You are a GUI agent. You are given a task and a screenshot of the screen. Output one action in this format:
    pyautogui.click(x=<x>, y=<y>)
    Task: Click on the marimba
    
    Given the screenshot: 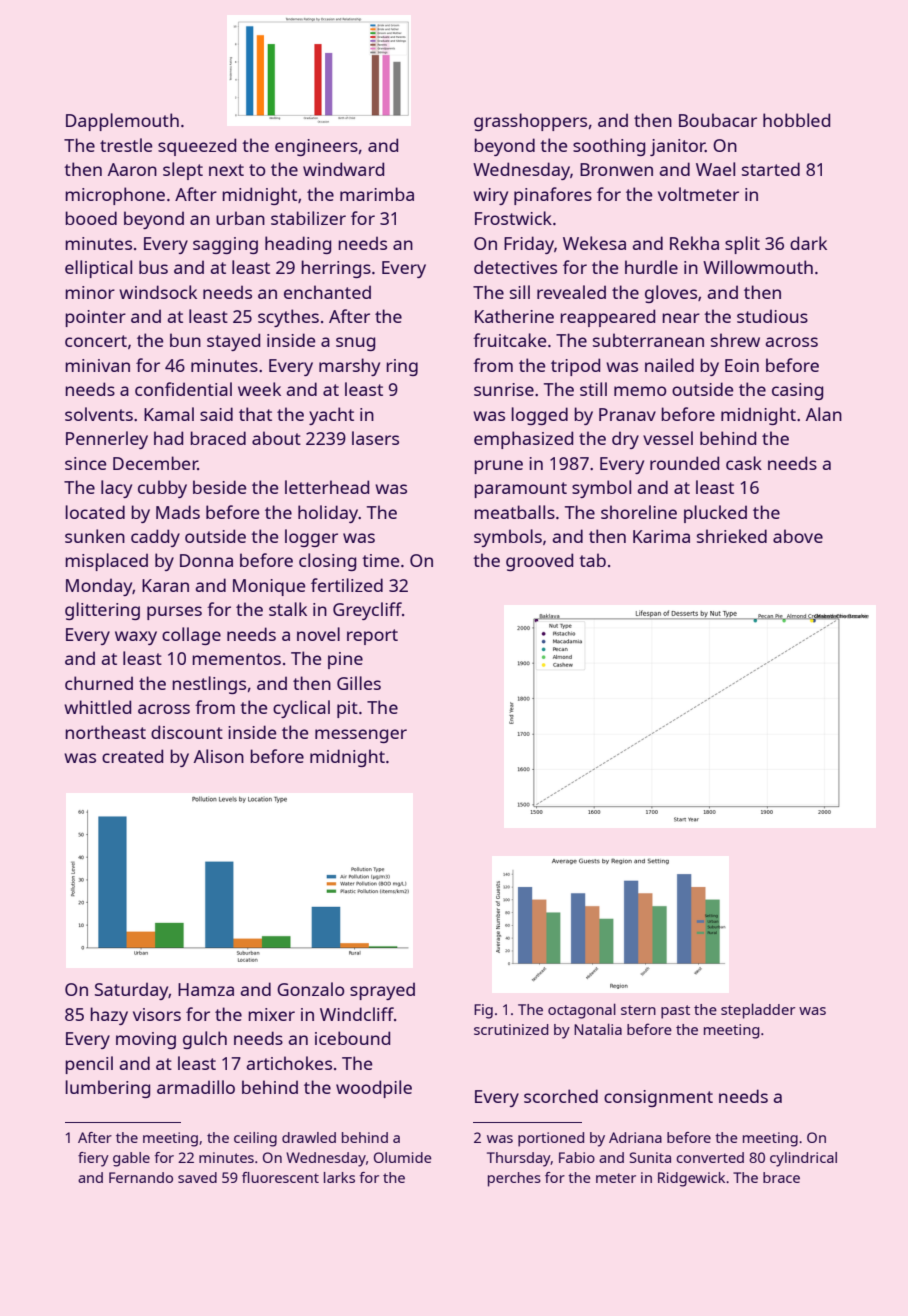 What is the action you would take?
    pyautogui.click(x=377, y=194)
